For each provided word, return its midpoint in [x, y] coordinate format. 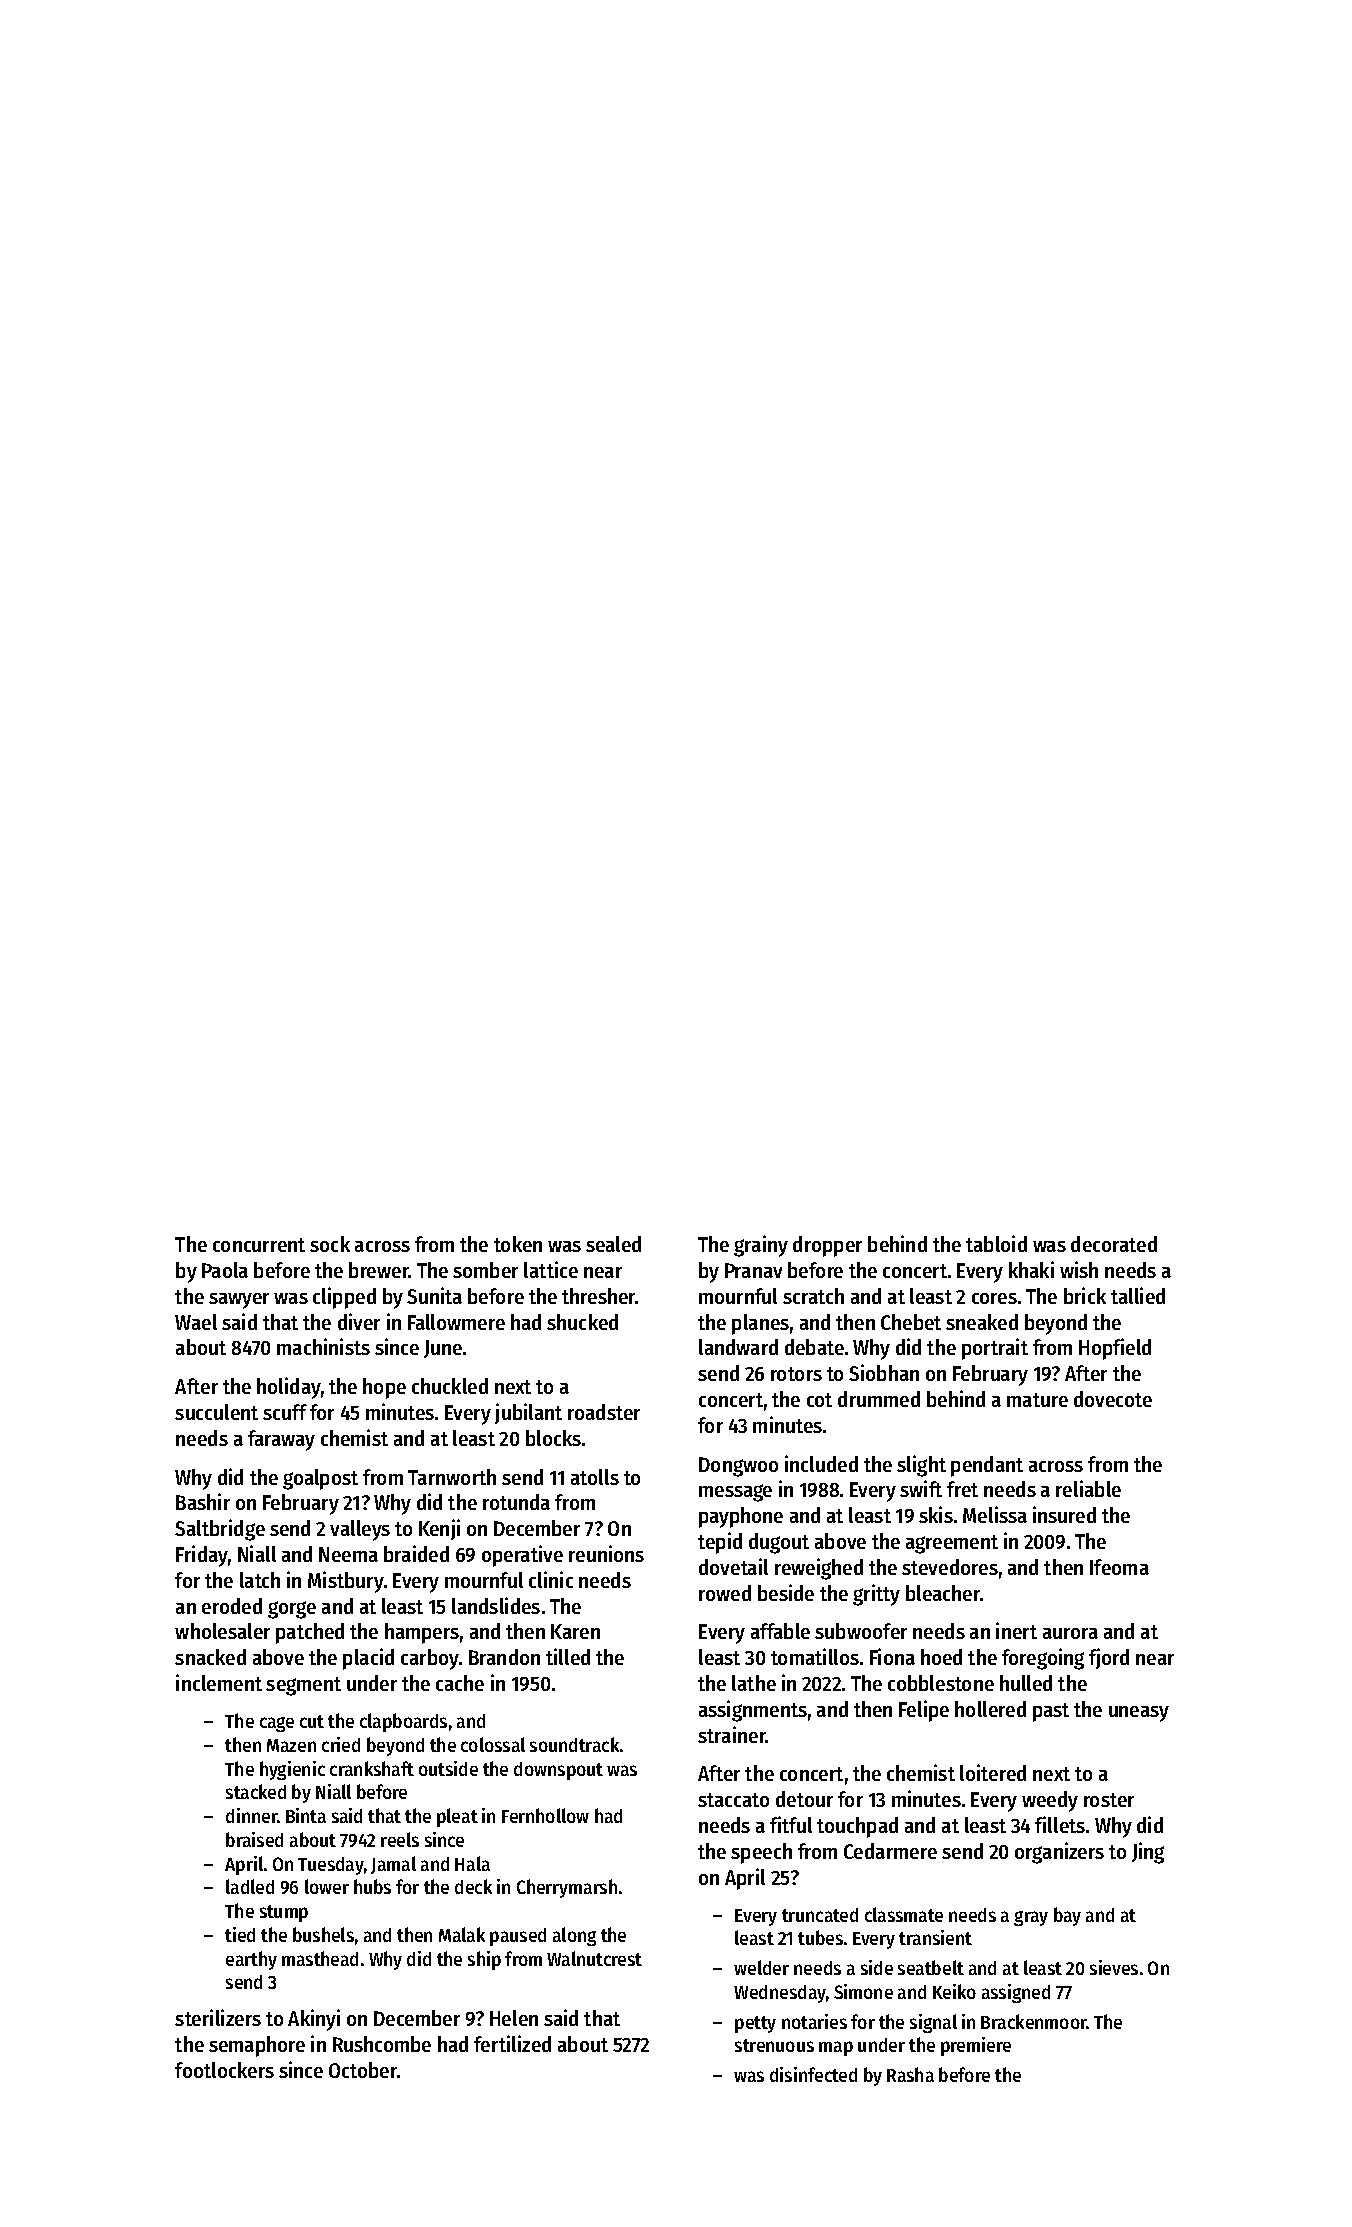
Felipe [924, 1711]
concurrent [259, 1245]
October [363, 2070]
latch [260, 1580]
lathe [754, 1683]
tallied [1138, 1295]
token [518, 1244]
